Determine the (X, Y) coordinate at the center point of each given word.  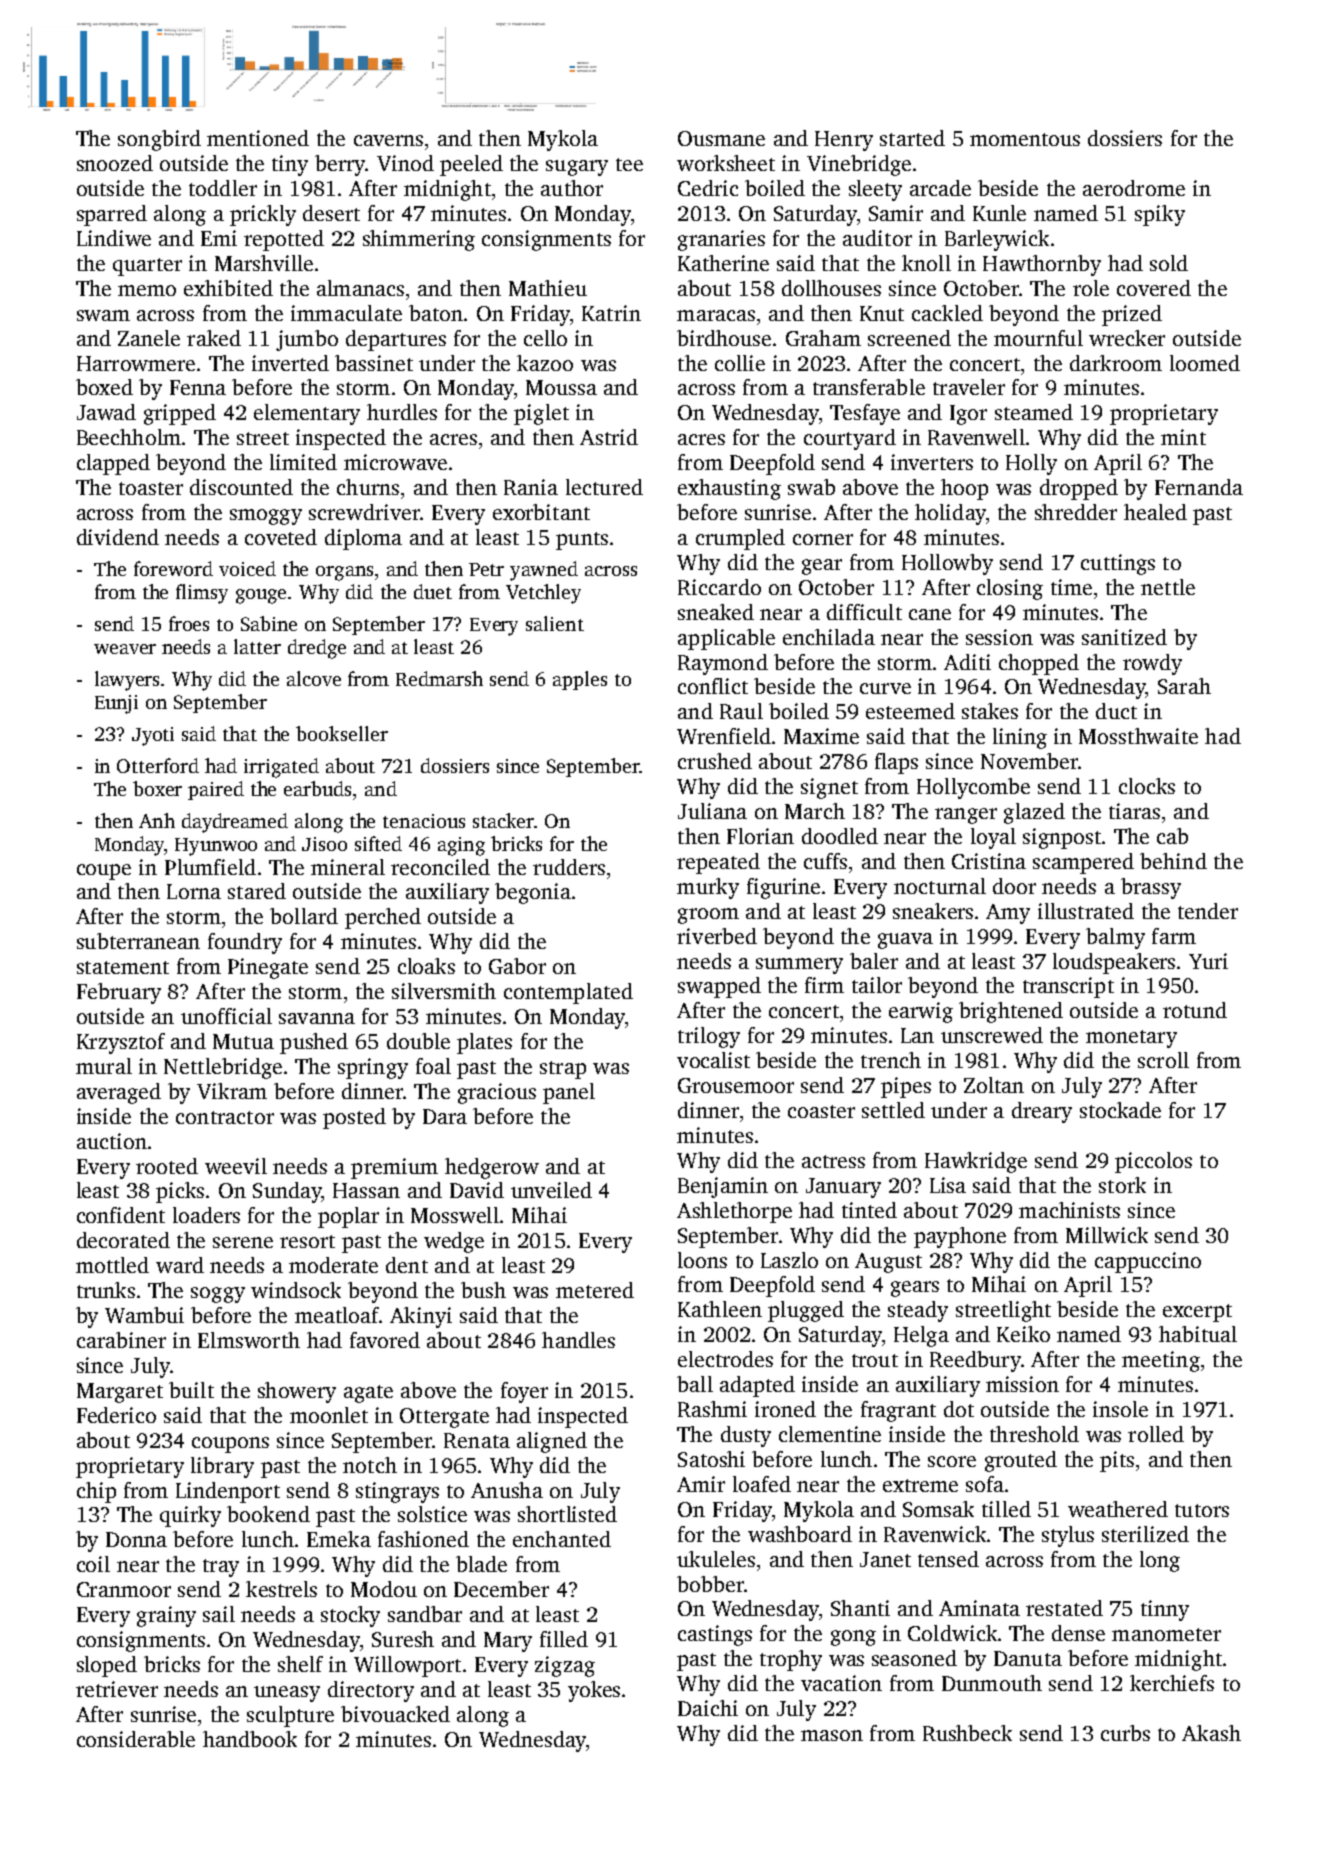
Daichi (708, 1708)
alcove (314, 678)
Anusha (507, 1490)
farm (1174, 936)
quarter (147, 267)
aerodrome (1134, 188)
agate (368, 1394)
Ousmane (721, 138)
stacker (503, 820)
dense (1078, 1633)
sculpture (290, 1716)
